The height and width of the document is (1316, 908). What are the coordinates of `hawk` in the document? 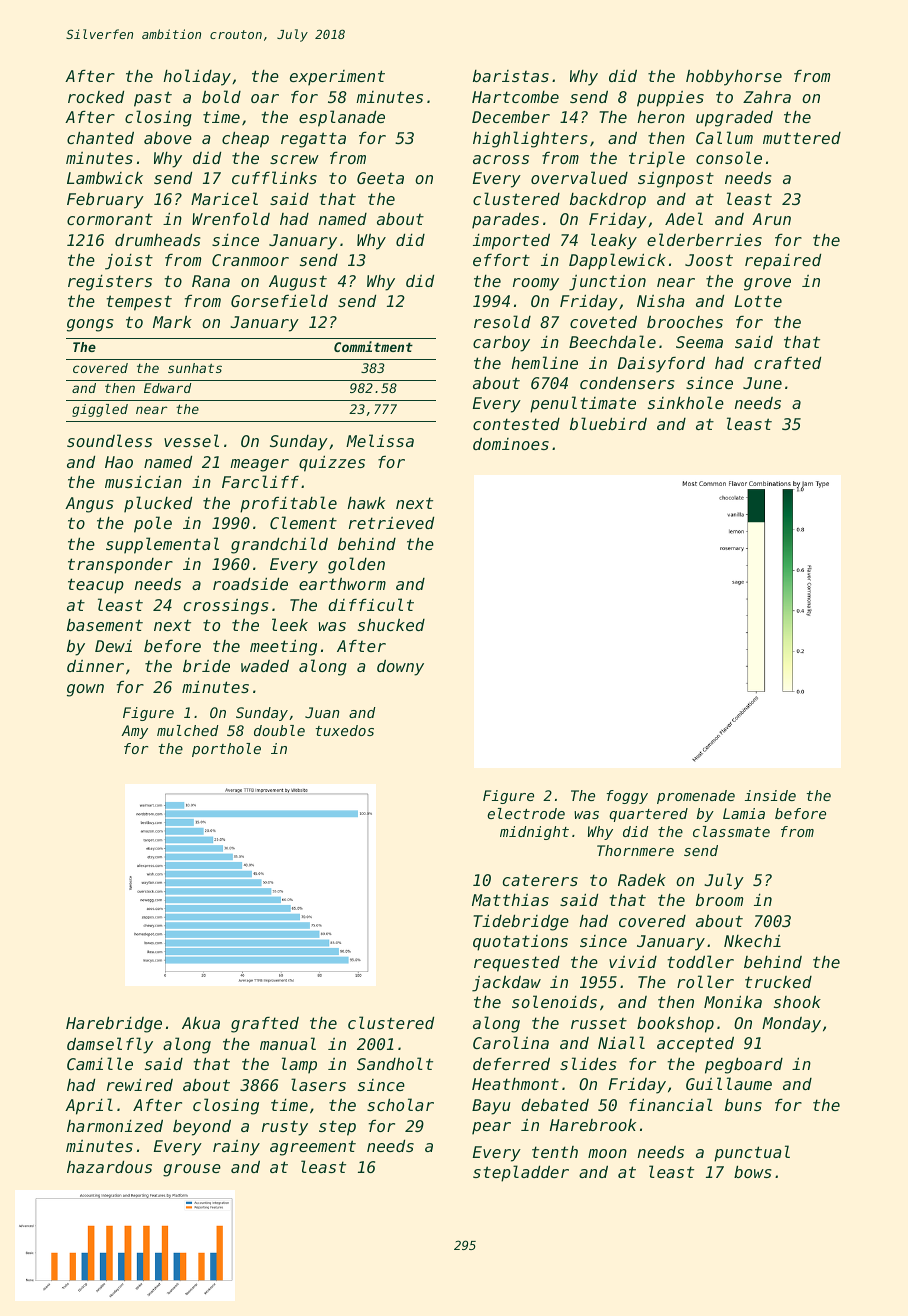 It's located at (366, 503).
